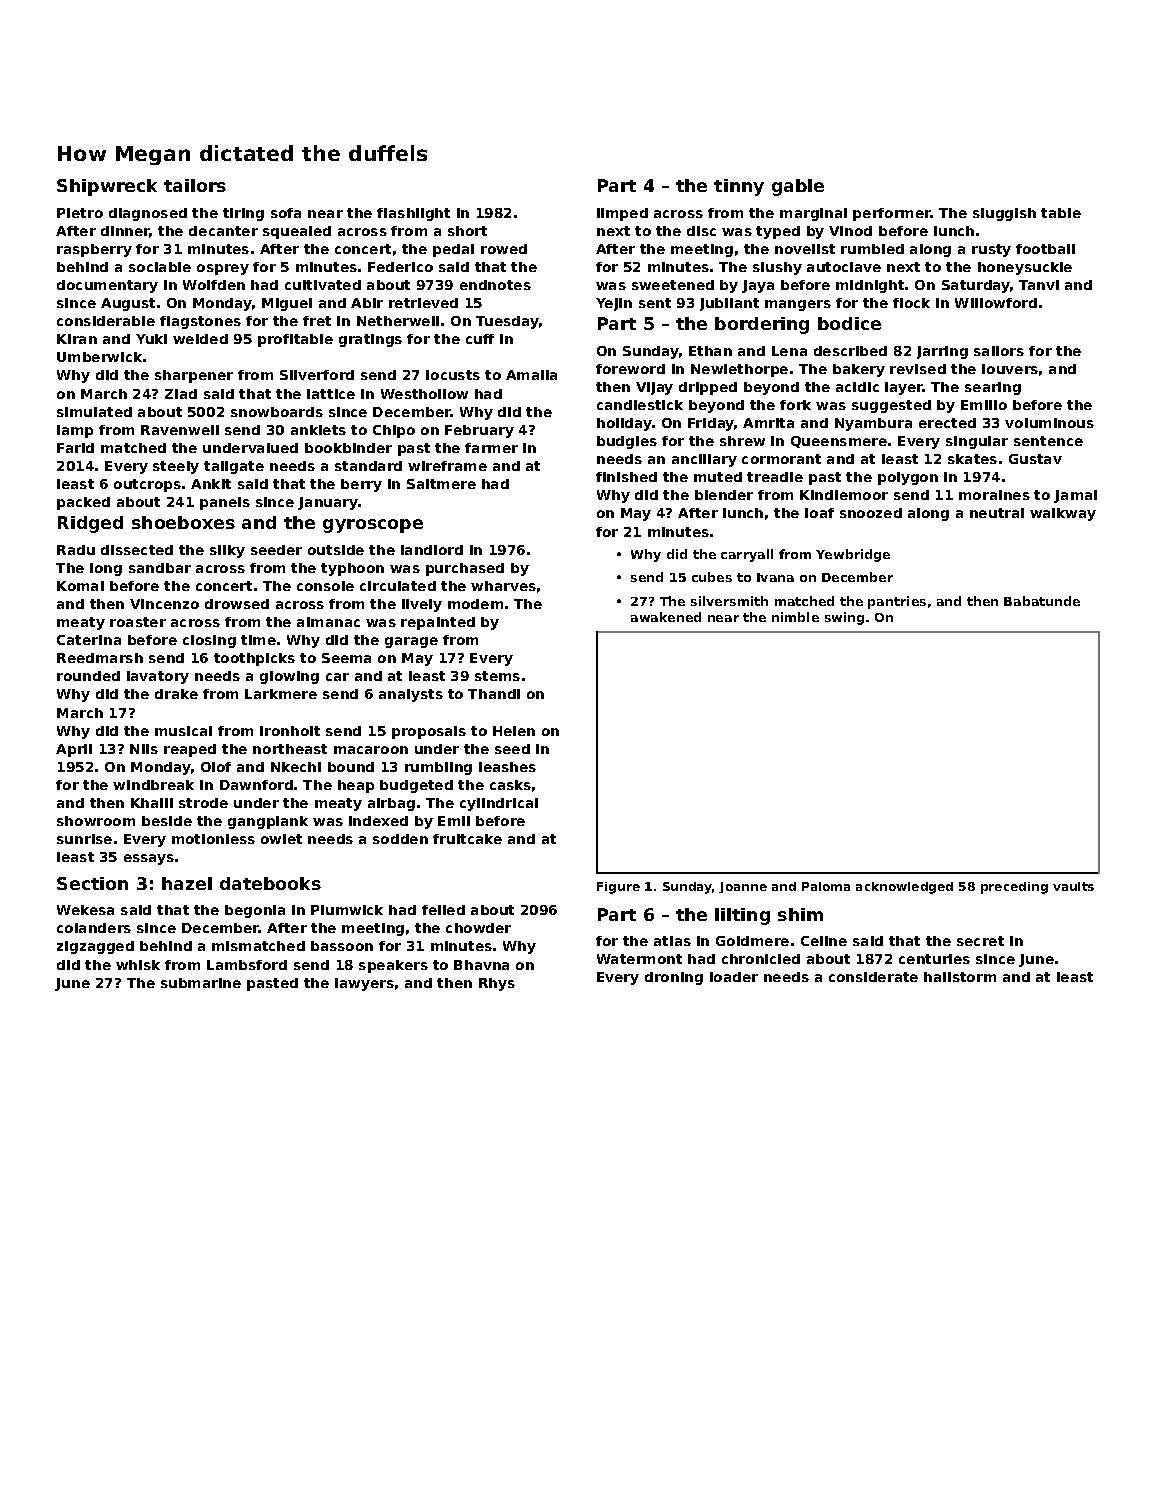  What do you see at coordinates (331, 394) in the screenshot?
I see `lattice` at bounding box center [331, 394].
